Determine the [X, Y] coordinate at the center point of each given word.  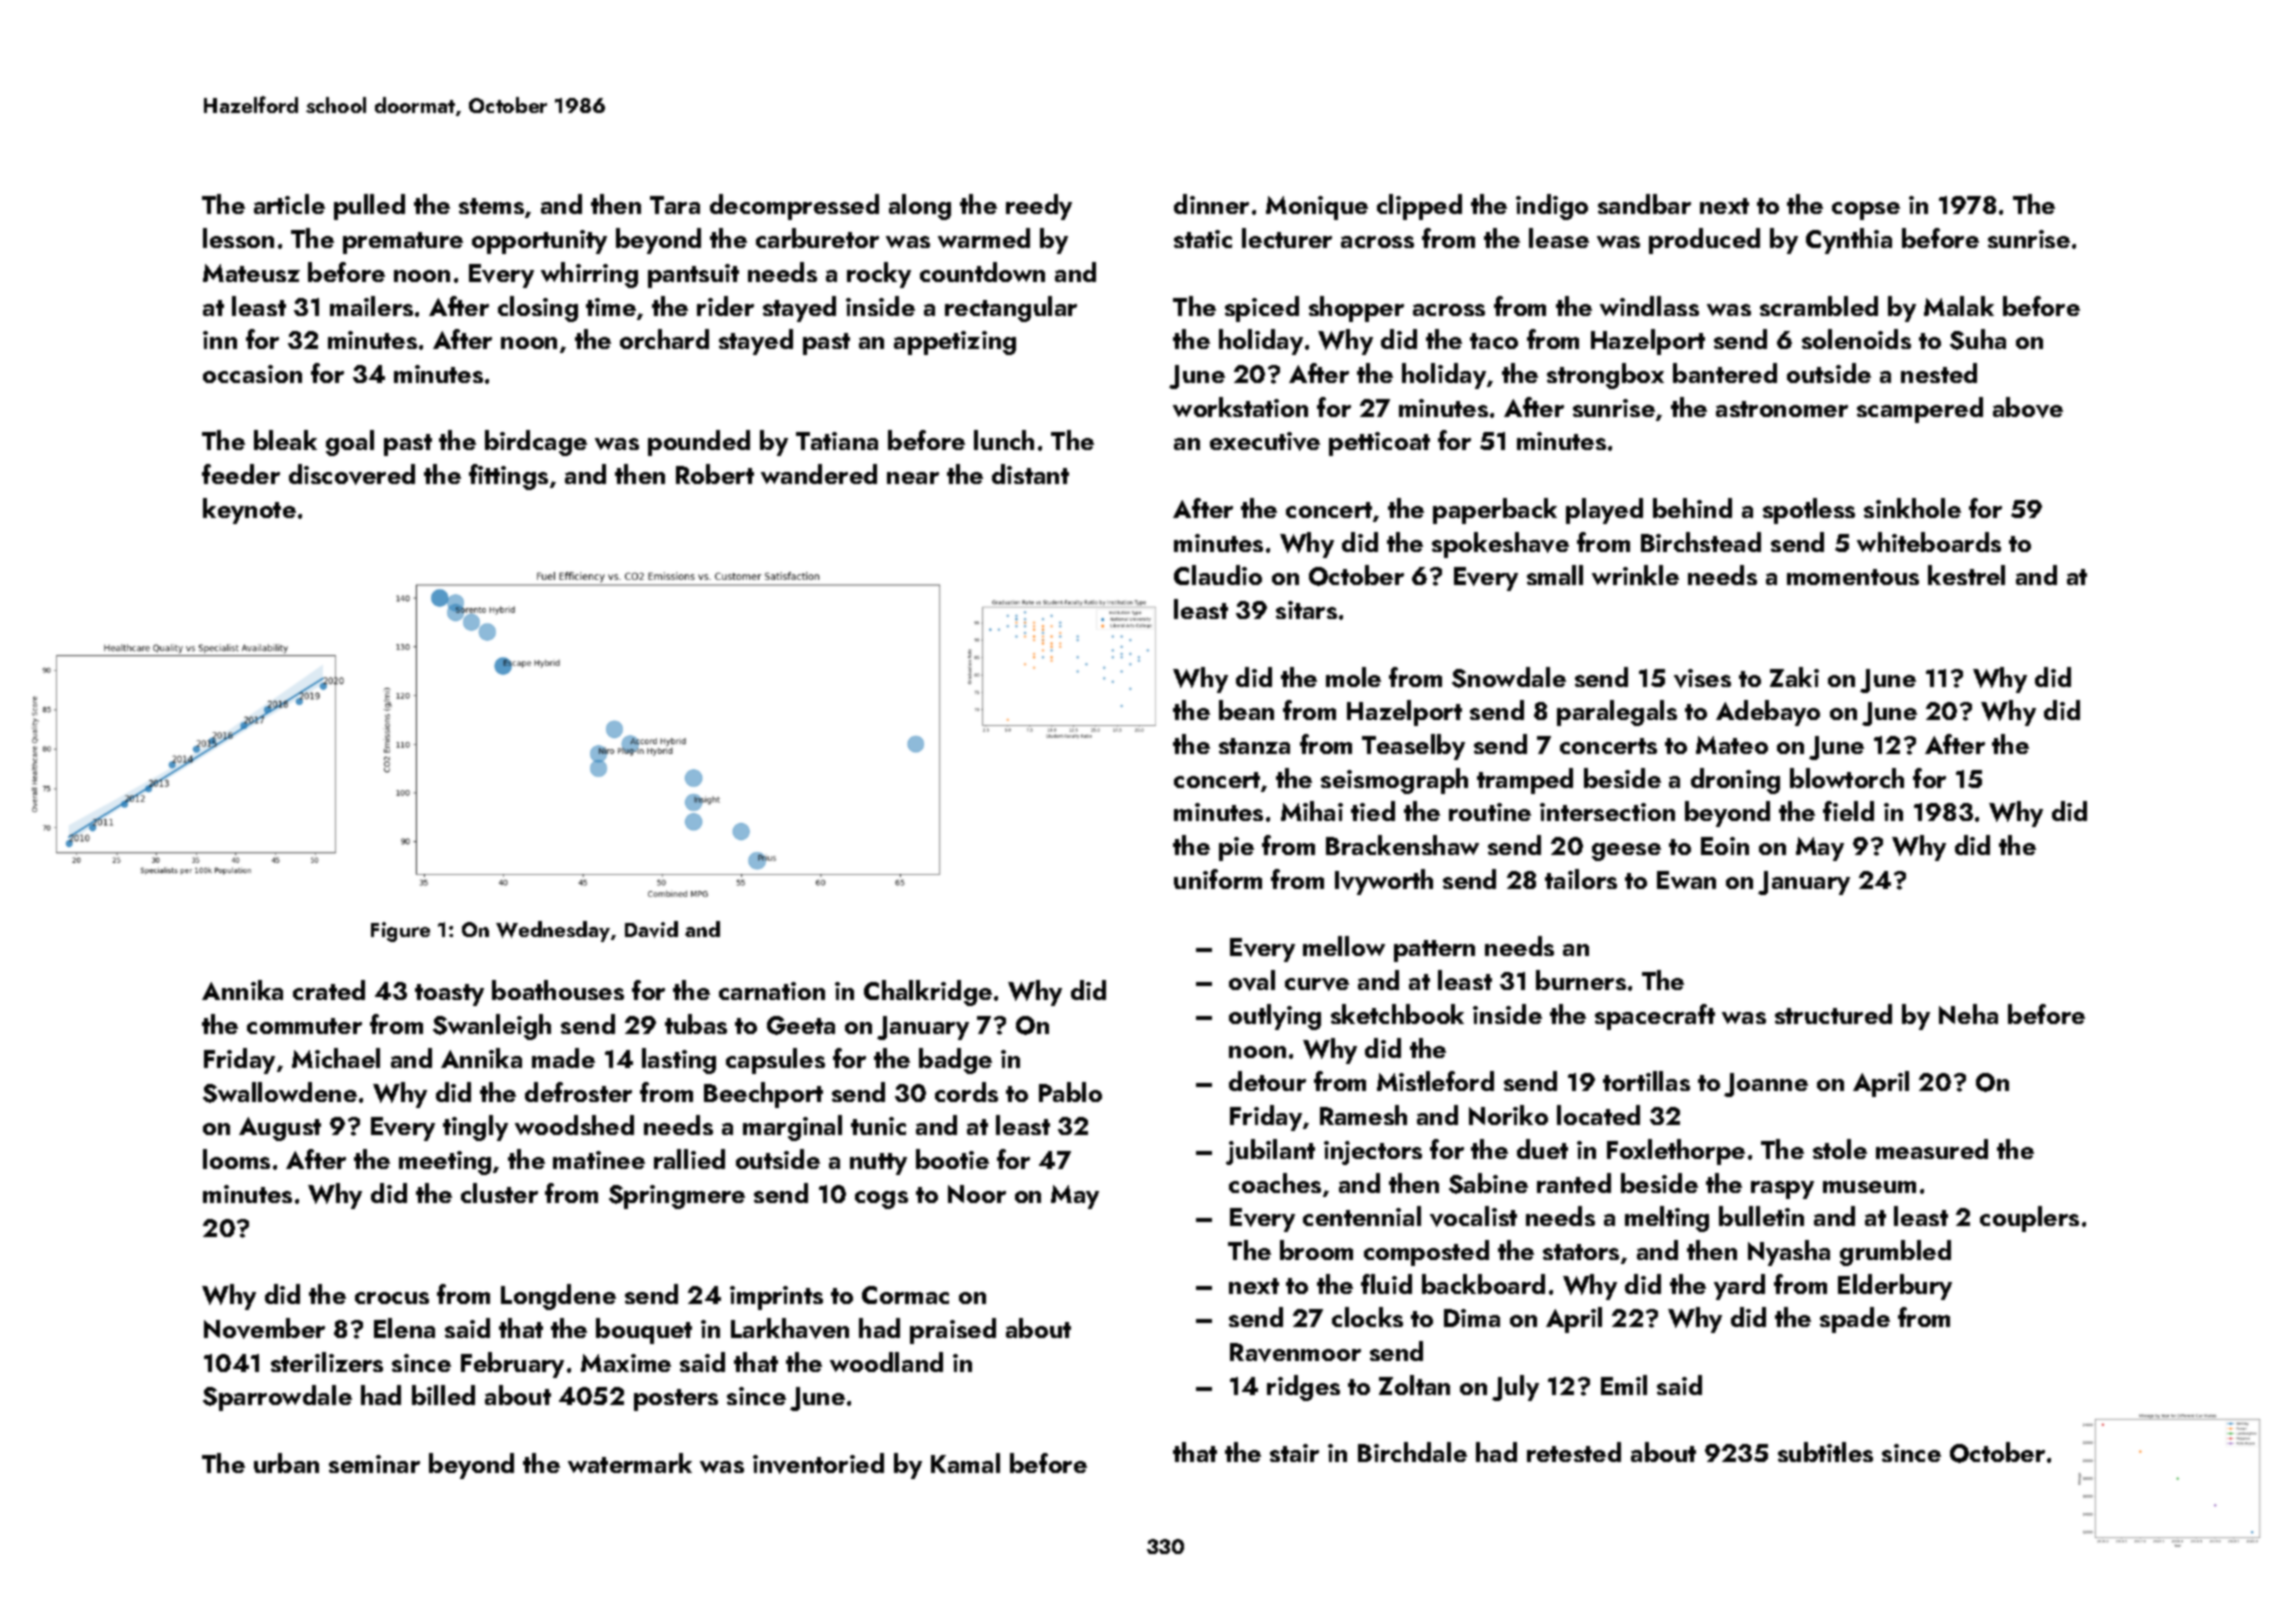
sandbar [1644, 204]
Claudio [1218, 575]
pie [1236, 849]
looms [236, 1159]
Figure [400, 932]
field [1848, 811]
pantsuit [693, 276]
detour [1267, 1081]
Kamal [965, 1463]
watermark [630, 1463]
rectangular [1011, 309]
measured [1932, 1149]
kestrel [1966, 575]
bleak [285, 440]
